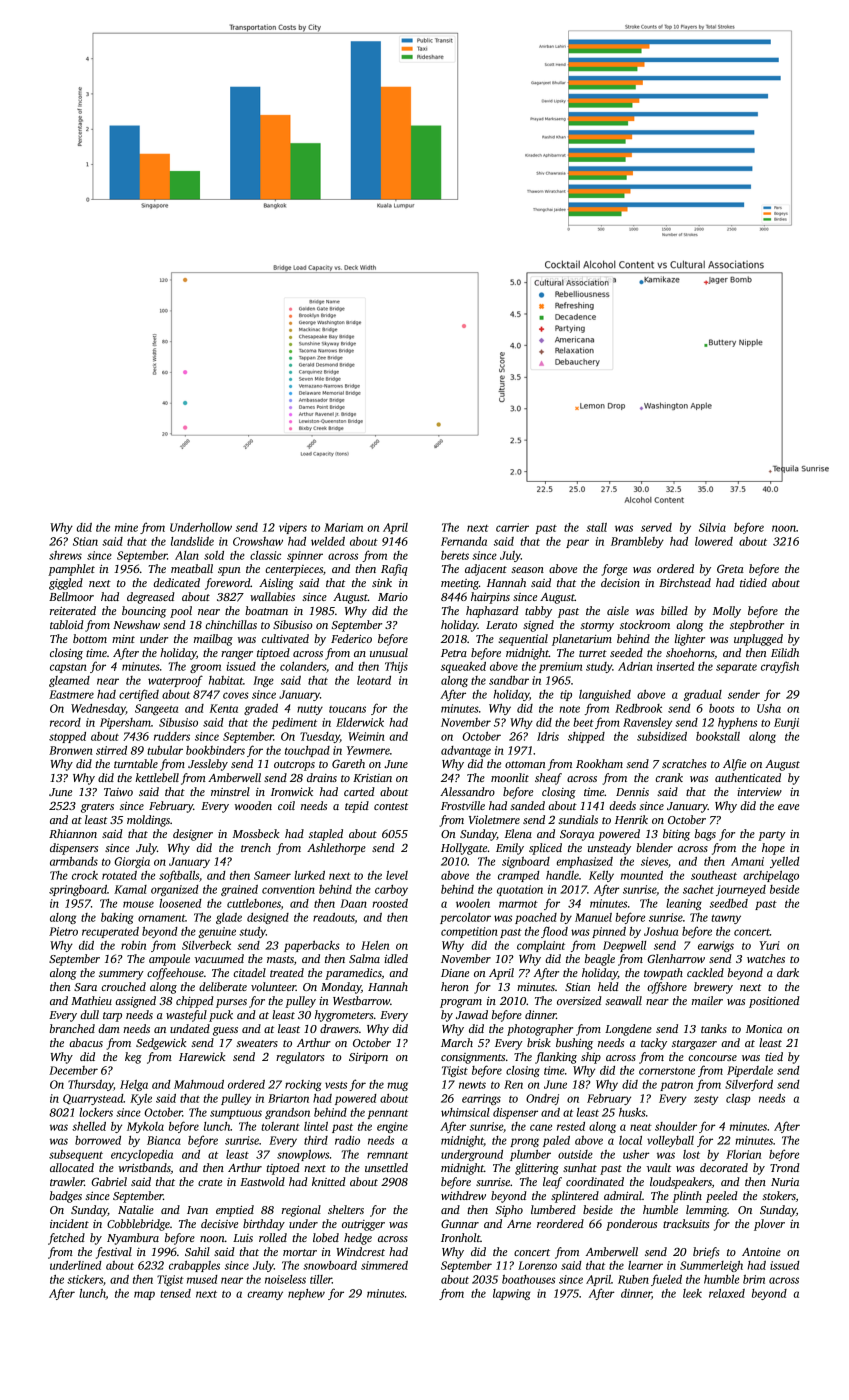 This screenshot has height=1400, width=849. Describe the element at coordinates (157, 777) in the screenshot. I see `kettlebell` at that location.
